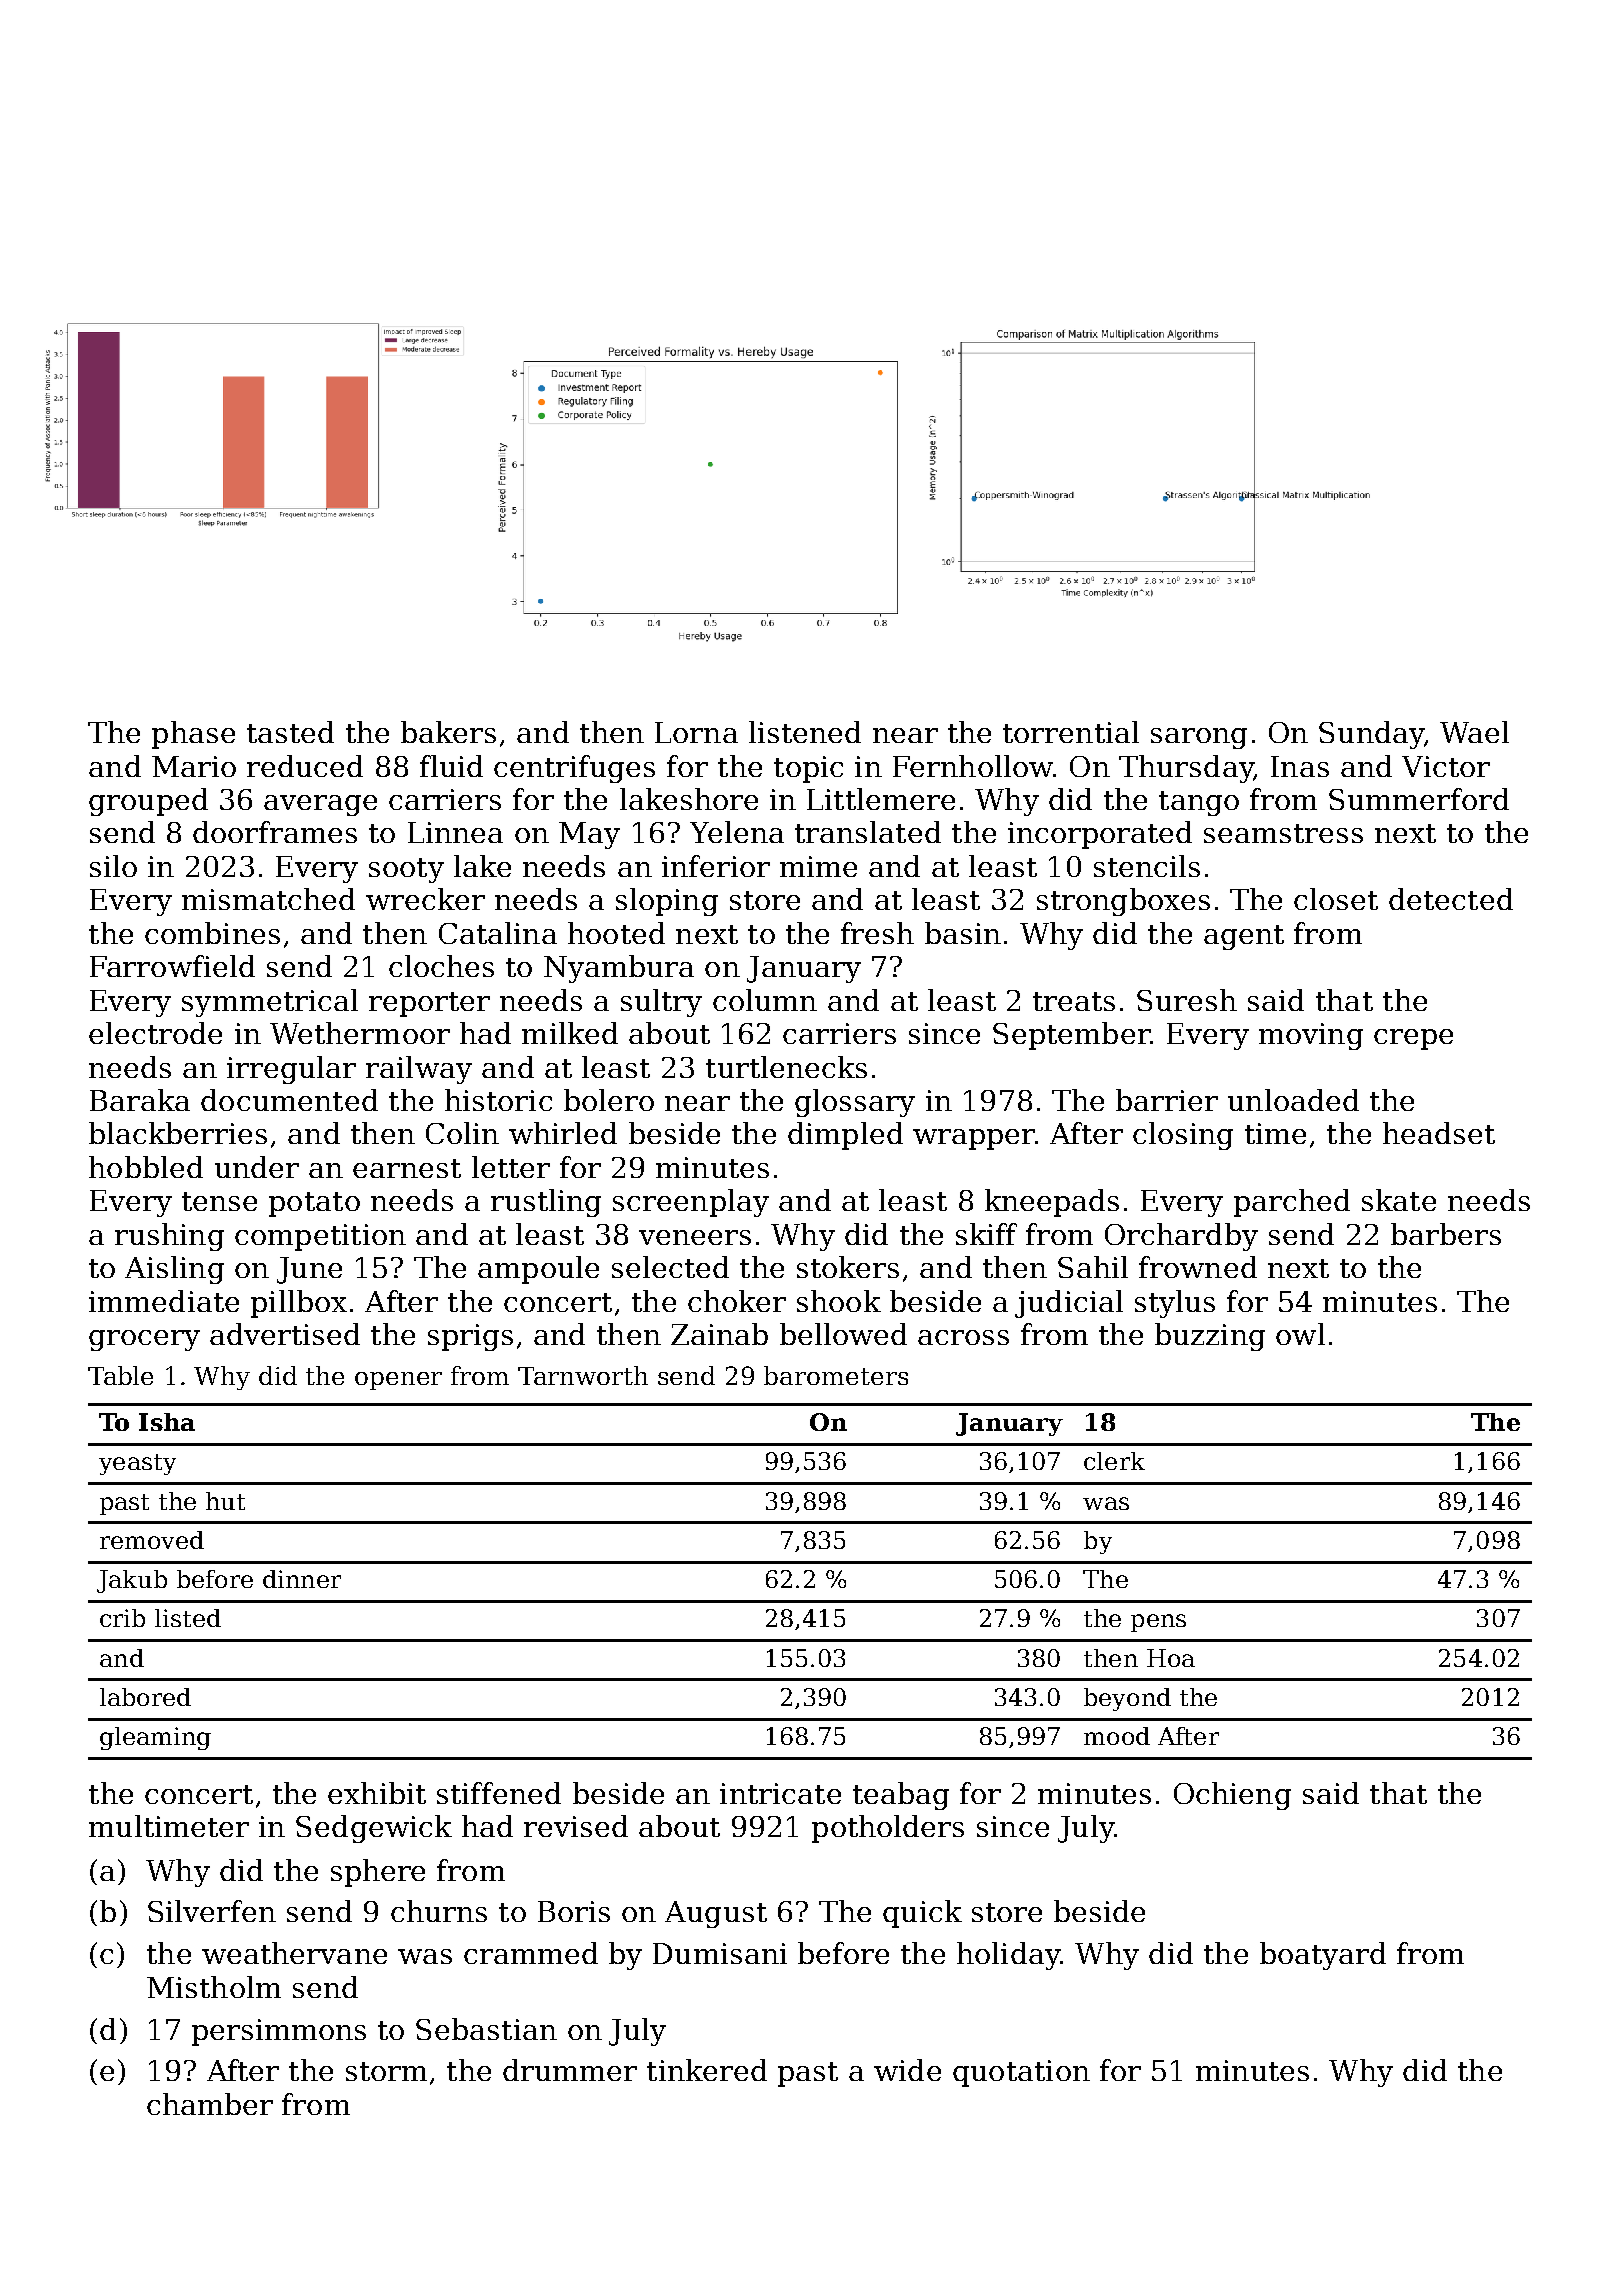 The image size is (1620, 2292). Describe the element at coordinates (1474, 732) in the screenshot. I see `Wael` at that location.
